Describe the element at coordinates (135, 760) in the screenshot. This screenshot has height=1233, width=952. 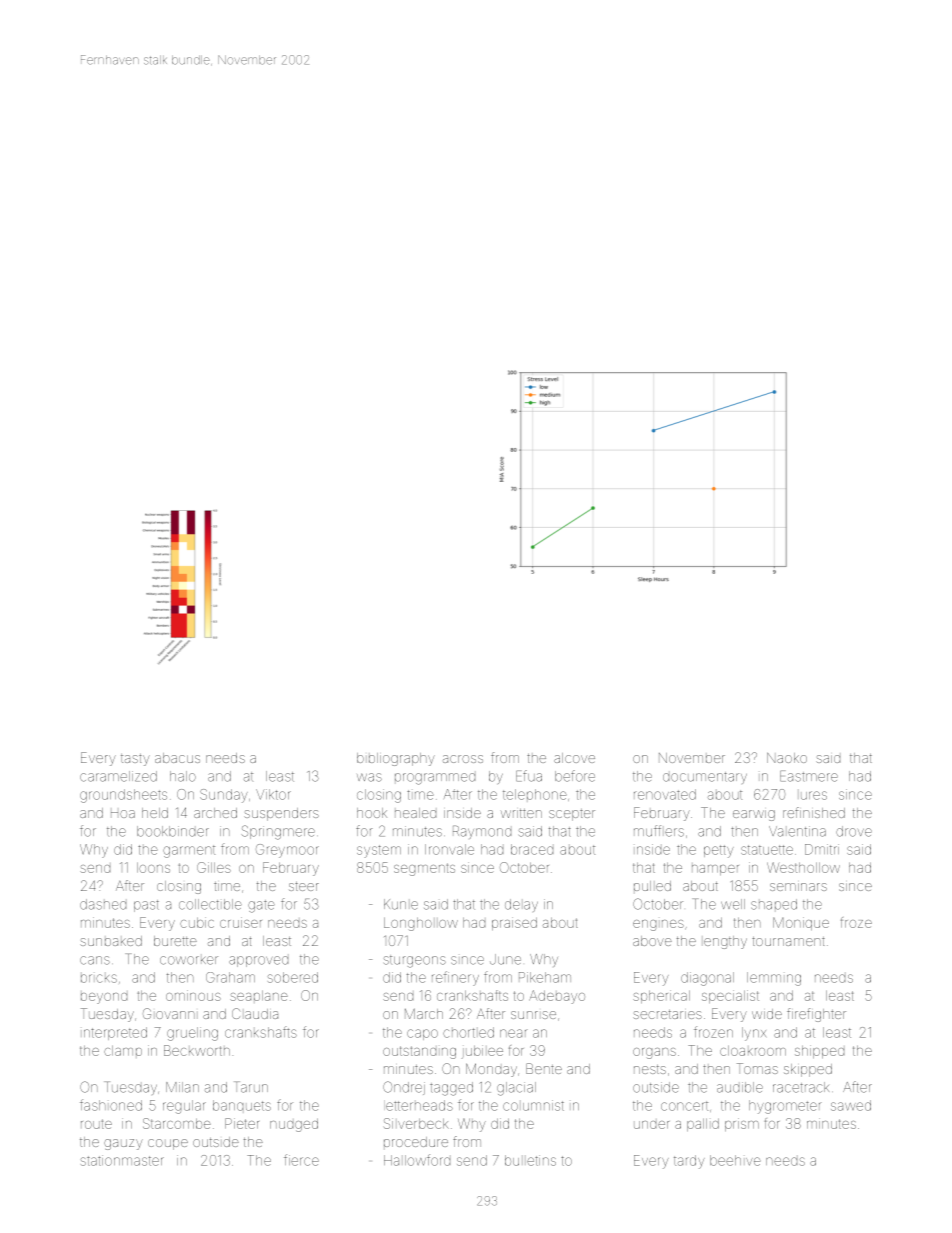
I see `tasty` at that location.
